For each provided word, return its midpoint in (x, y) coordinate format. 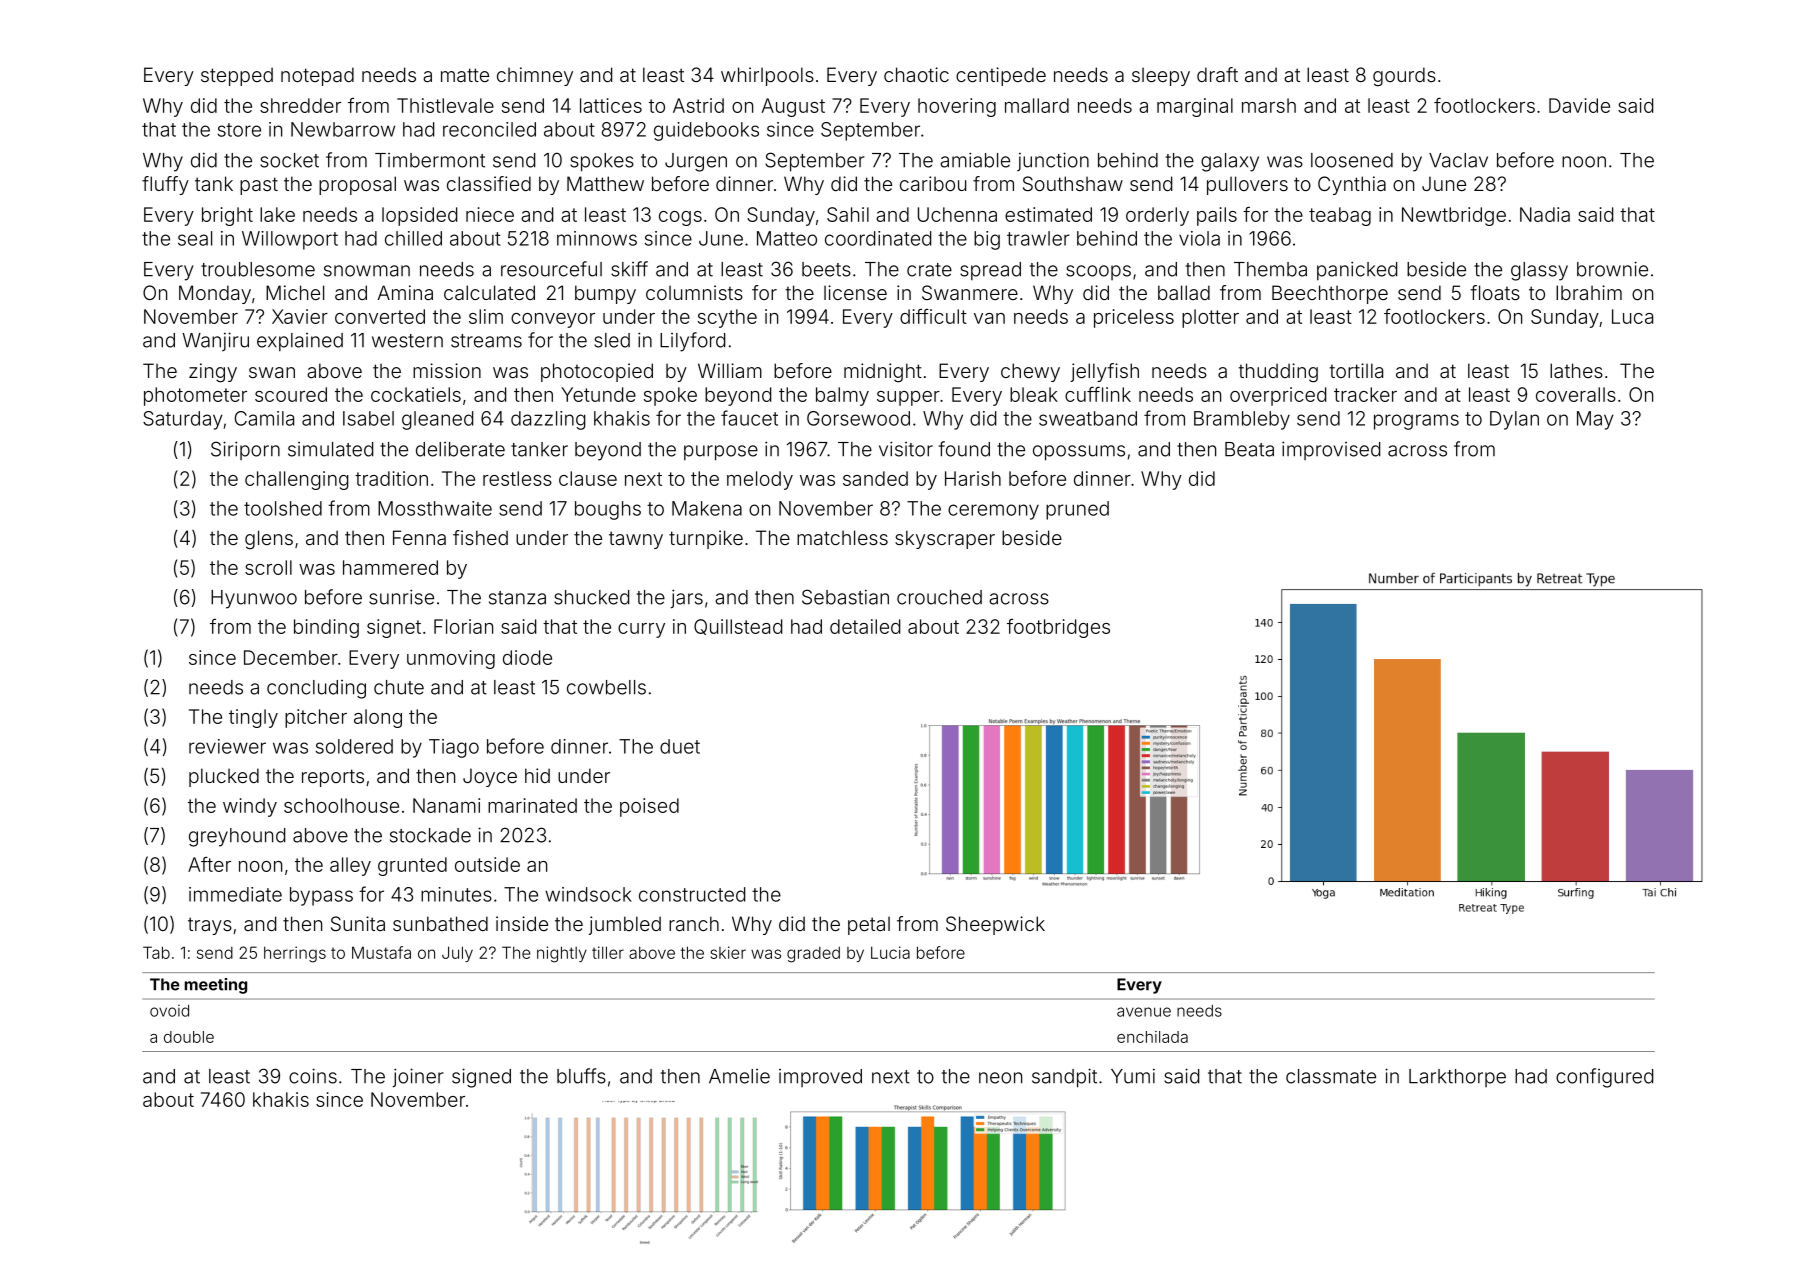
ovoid (169, 1010)
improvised (1331, 450)
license (855, 292)
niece (490, 214)
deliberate (460, 449)
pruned (1077, 510)
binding (326, 628)
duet (680, 746)
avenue (1144, 1012)
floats (1495, 292)
